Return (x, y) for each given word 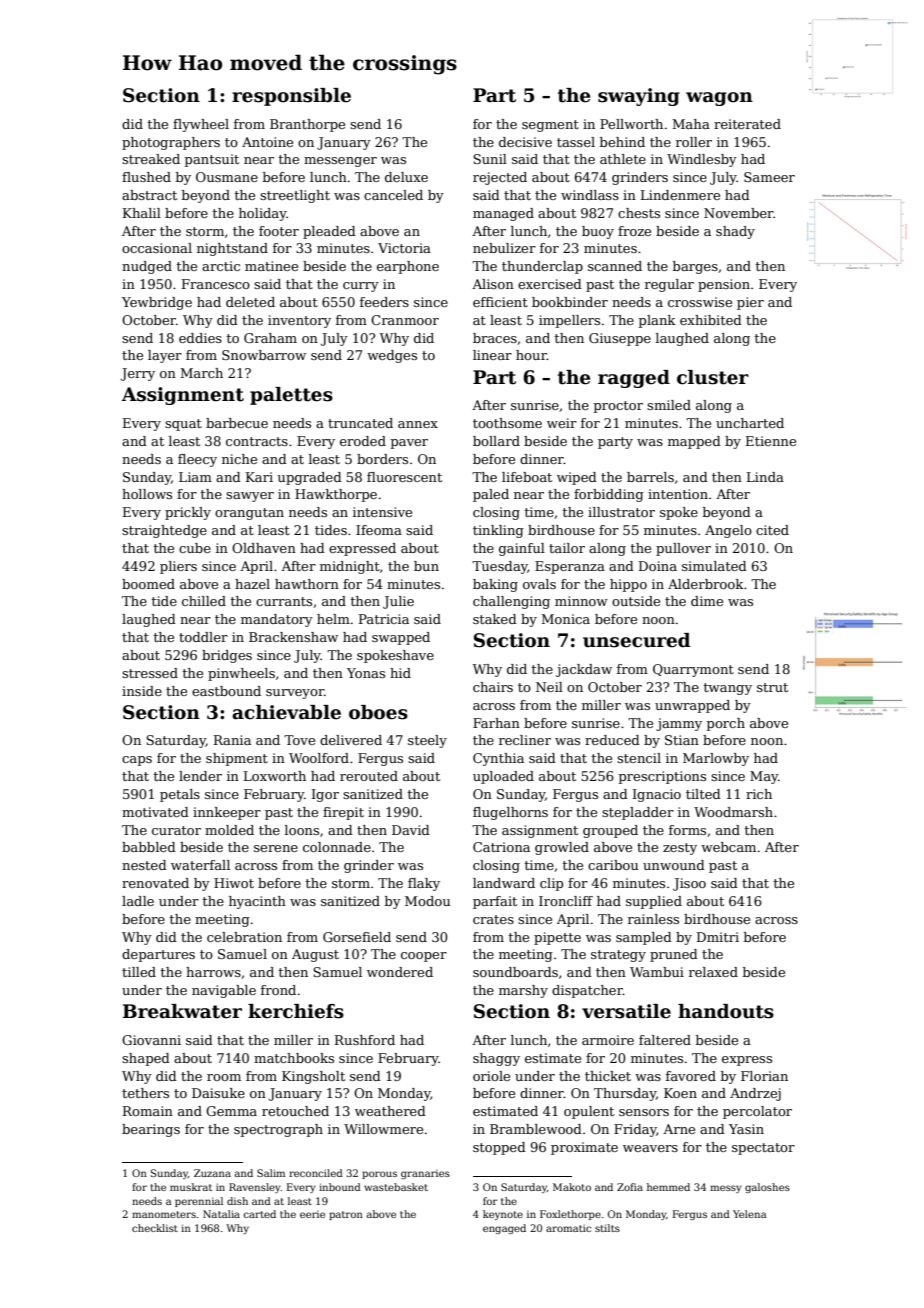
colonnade (337, 847)
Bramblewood (536, 1129)
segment (550, 126)
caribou (613, 865)
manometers (164, 1214)
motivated (155, 812)
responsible (291, 97)
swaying (639, 97)
